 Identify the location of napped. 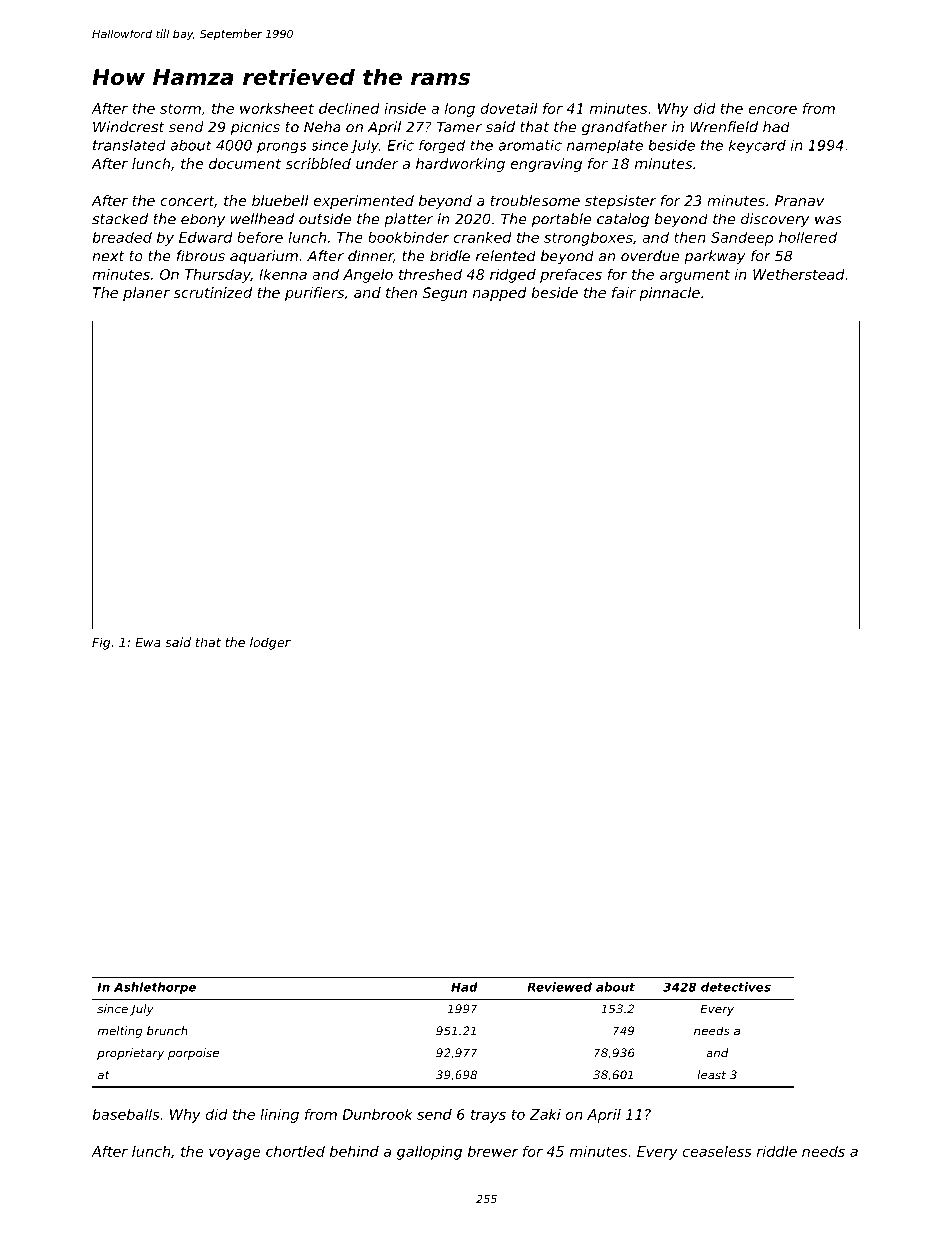
(500, 294).
